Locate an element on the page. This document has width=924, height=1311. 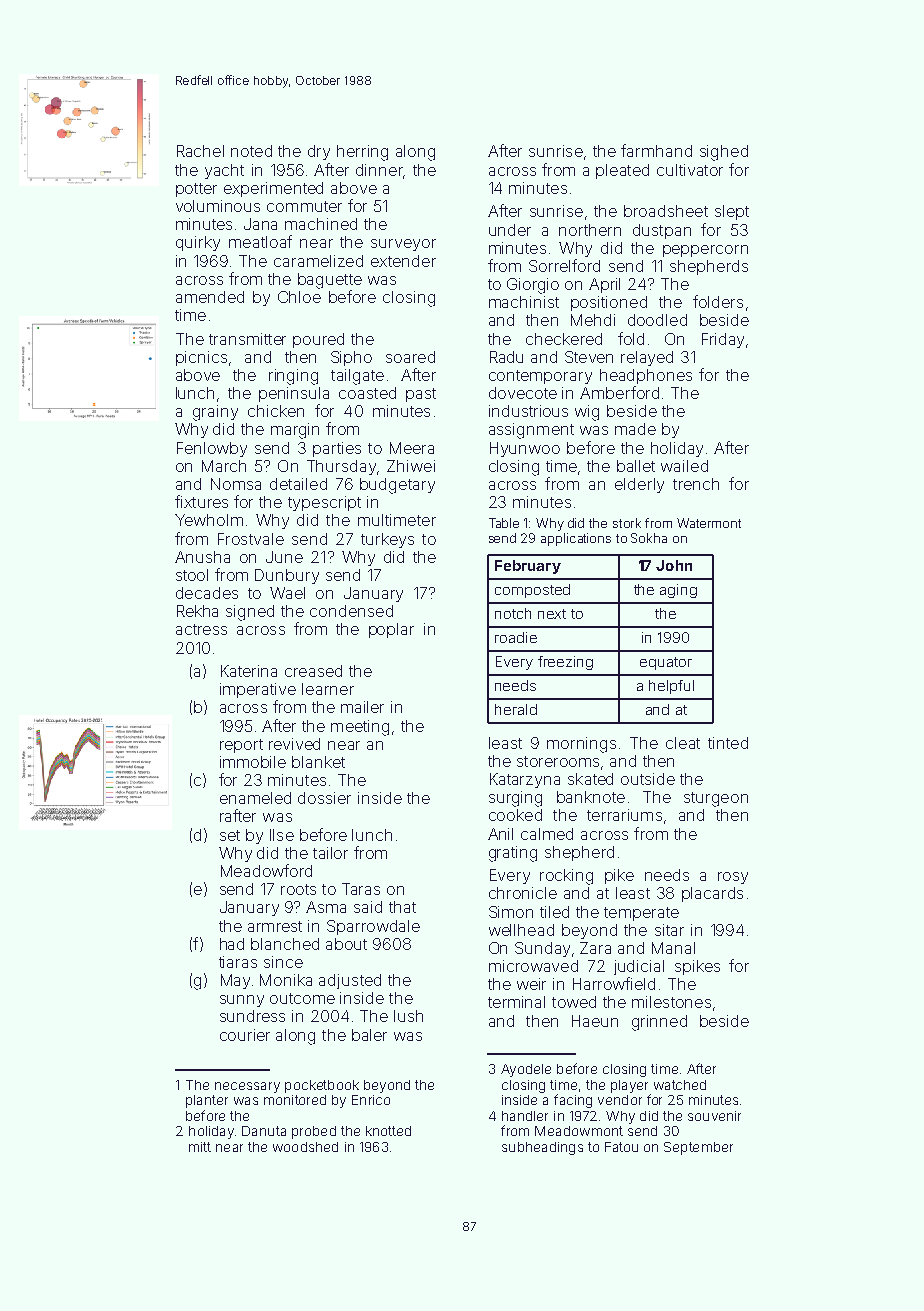
herring is located at coordinates (362, 153).
